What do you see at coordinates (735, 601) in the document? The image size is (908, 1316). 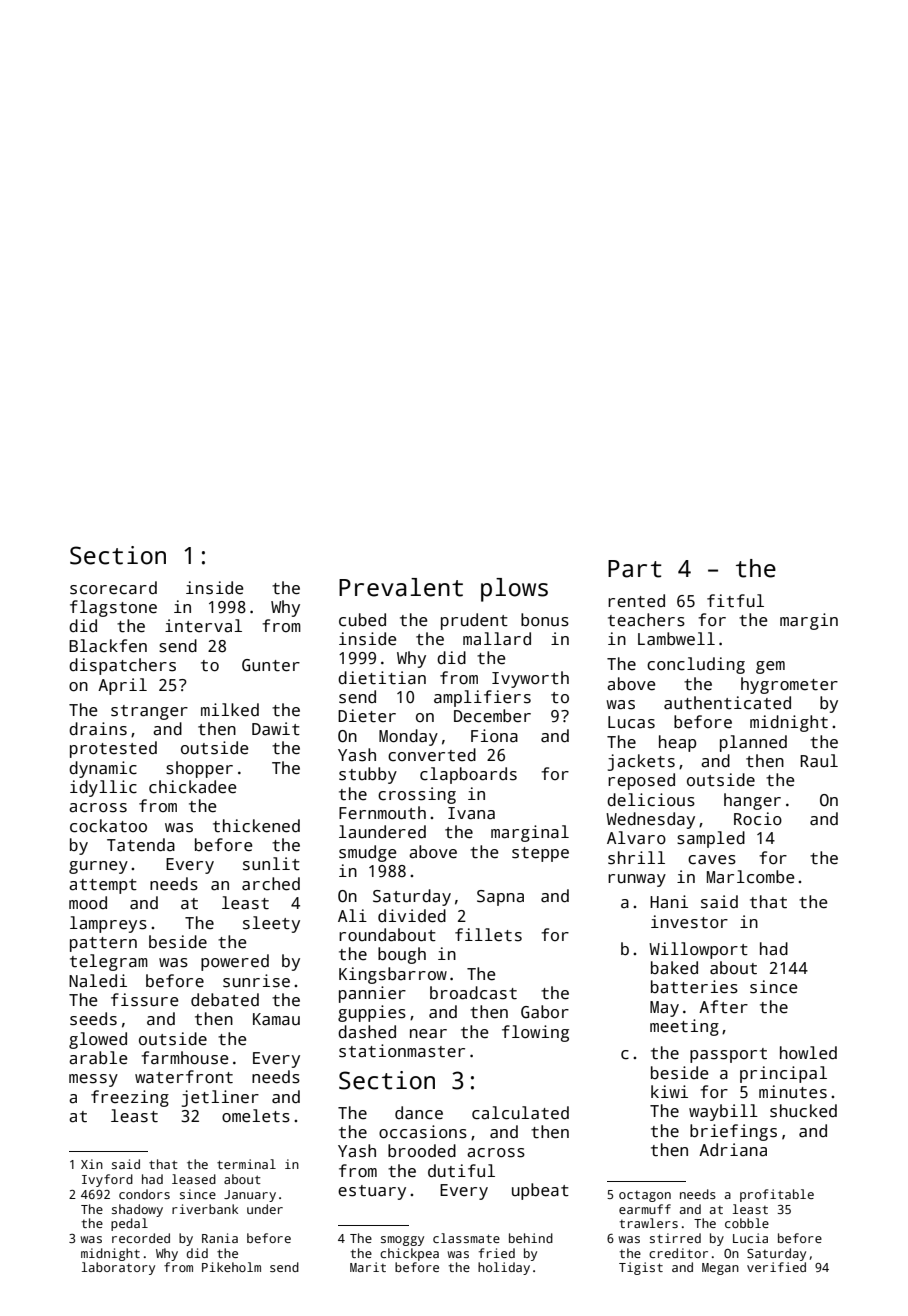 I see `fitful` at bounding box center [735, 601].
